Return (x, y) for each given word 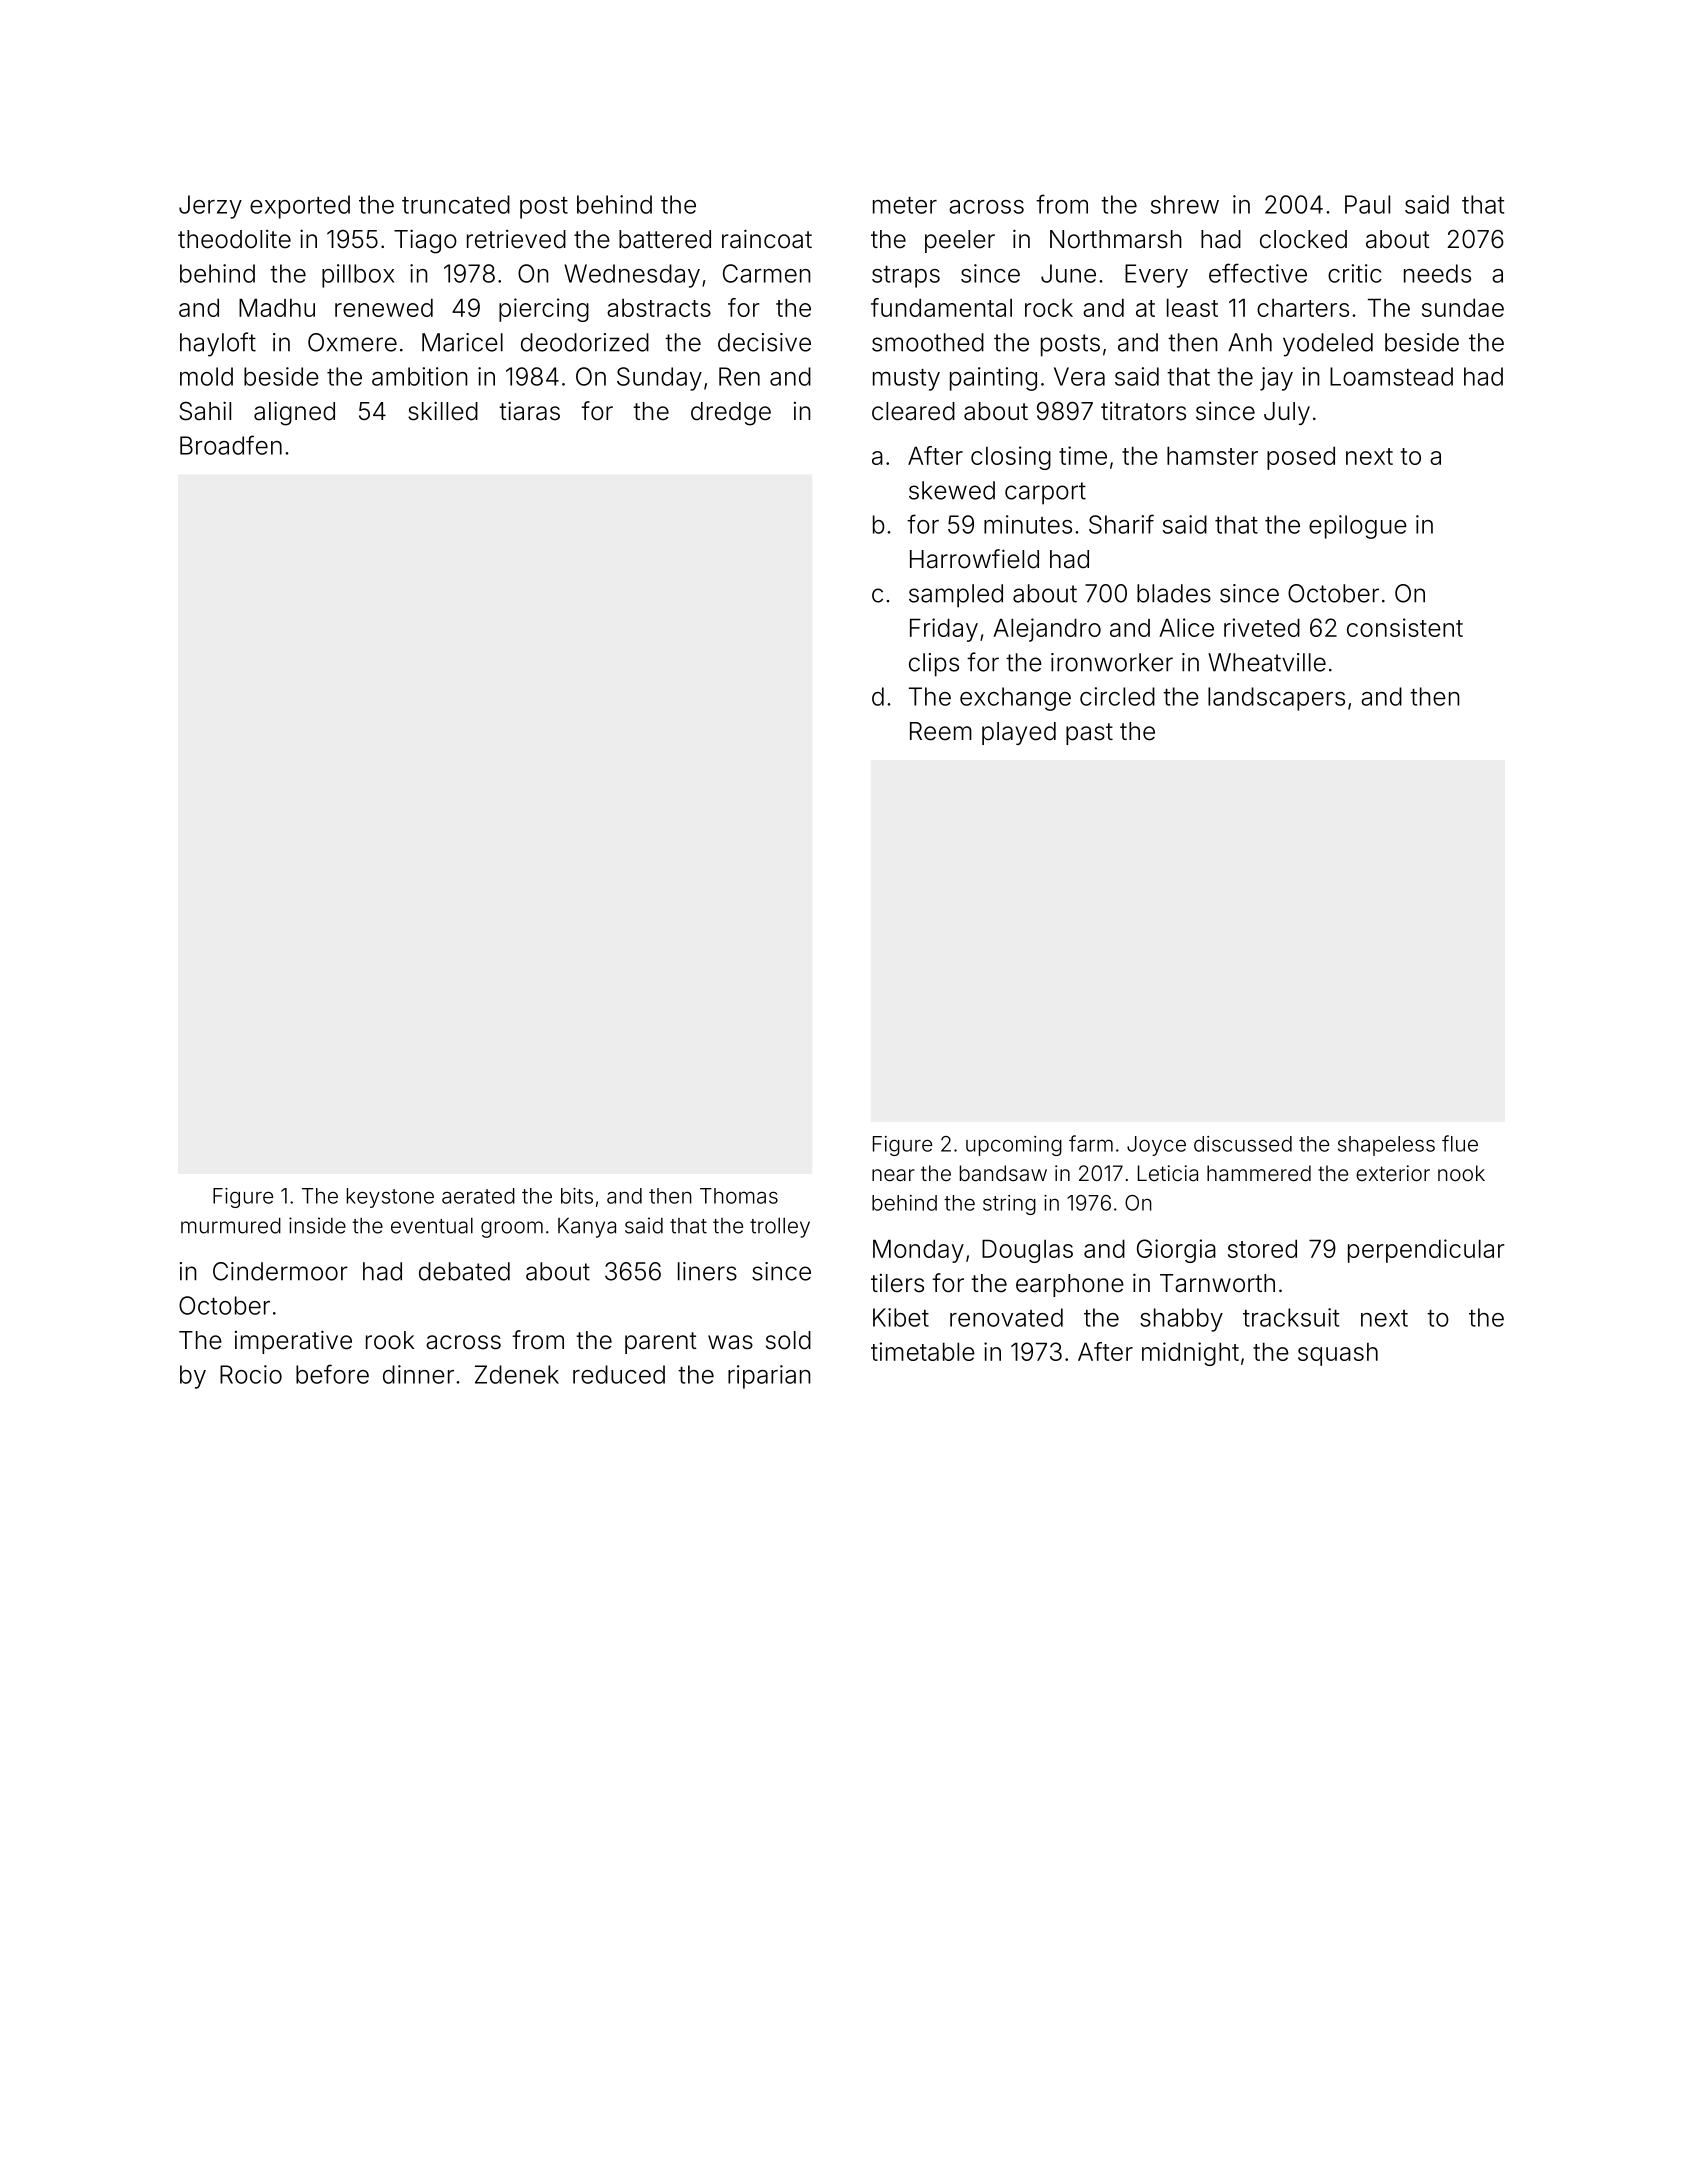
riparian (769, 1377)
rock (1049, 307)
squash (1338, 1354)
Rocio (251, 1374)
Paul (1367, 204)
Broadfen (231, 445)
